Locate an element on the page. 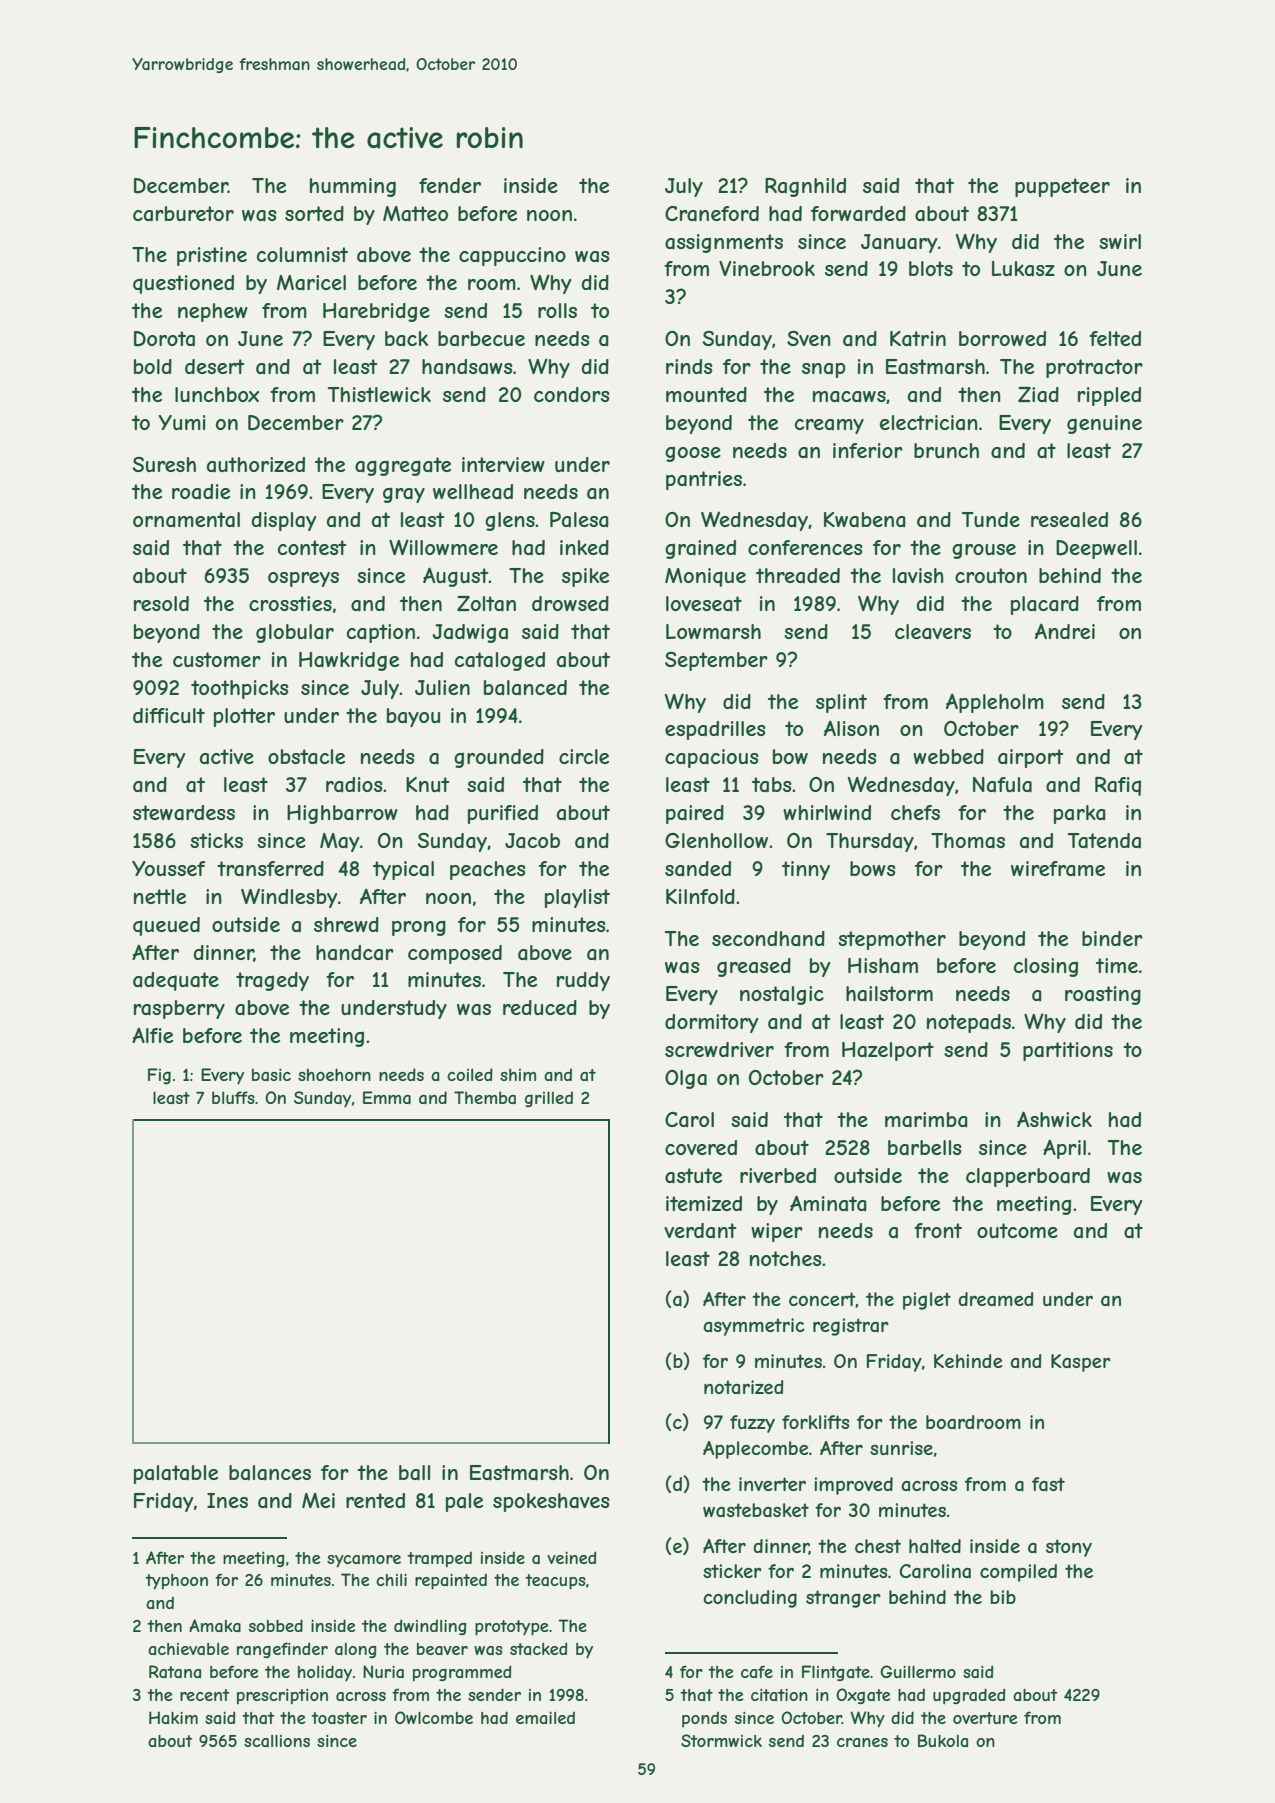  fast is located at coordinates (1048, 1484).
